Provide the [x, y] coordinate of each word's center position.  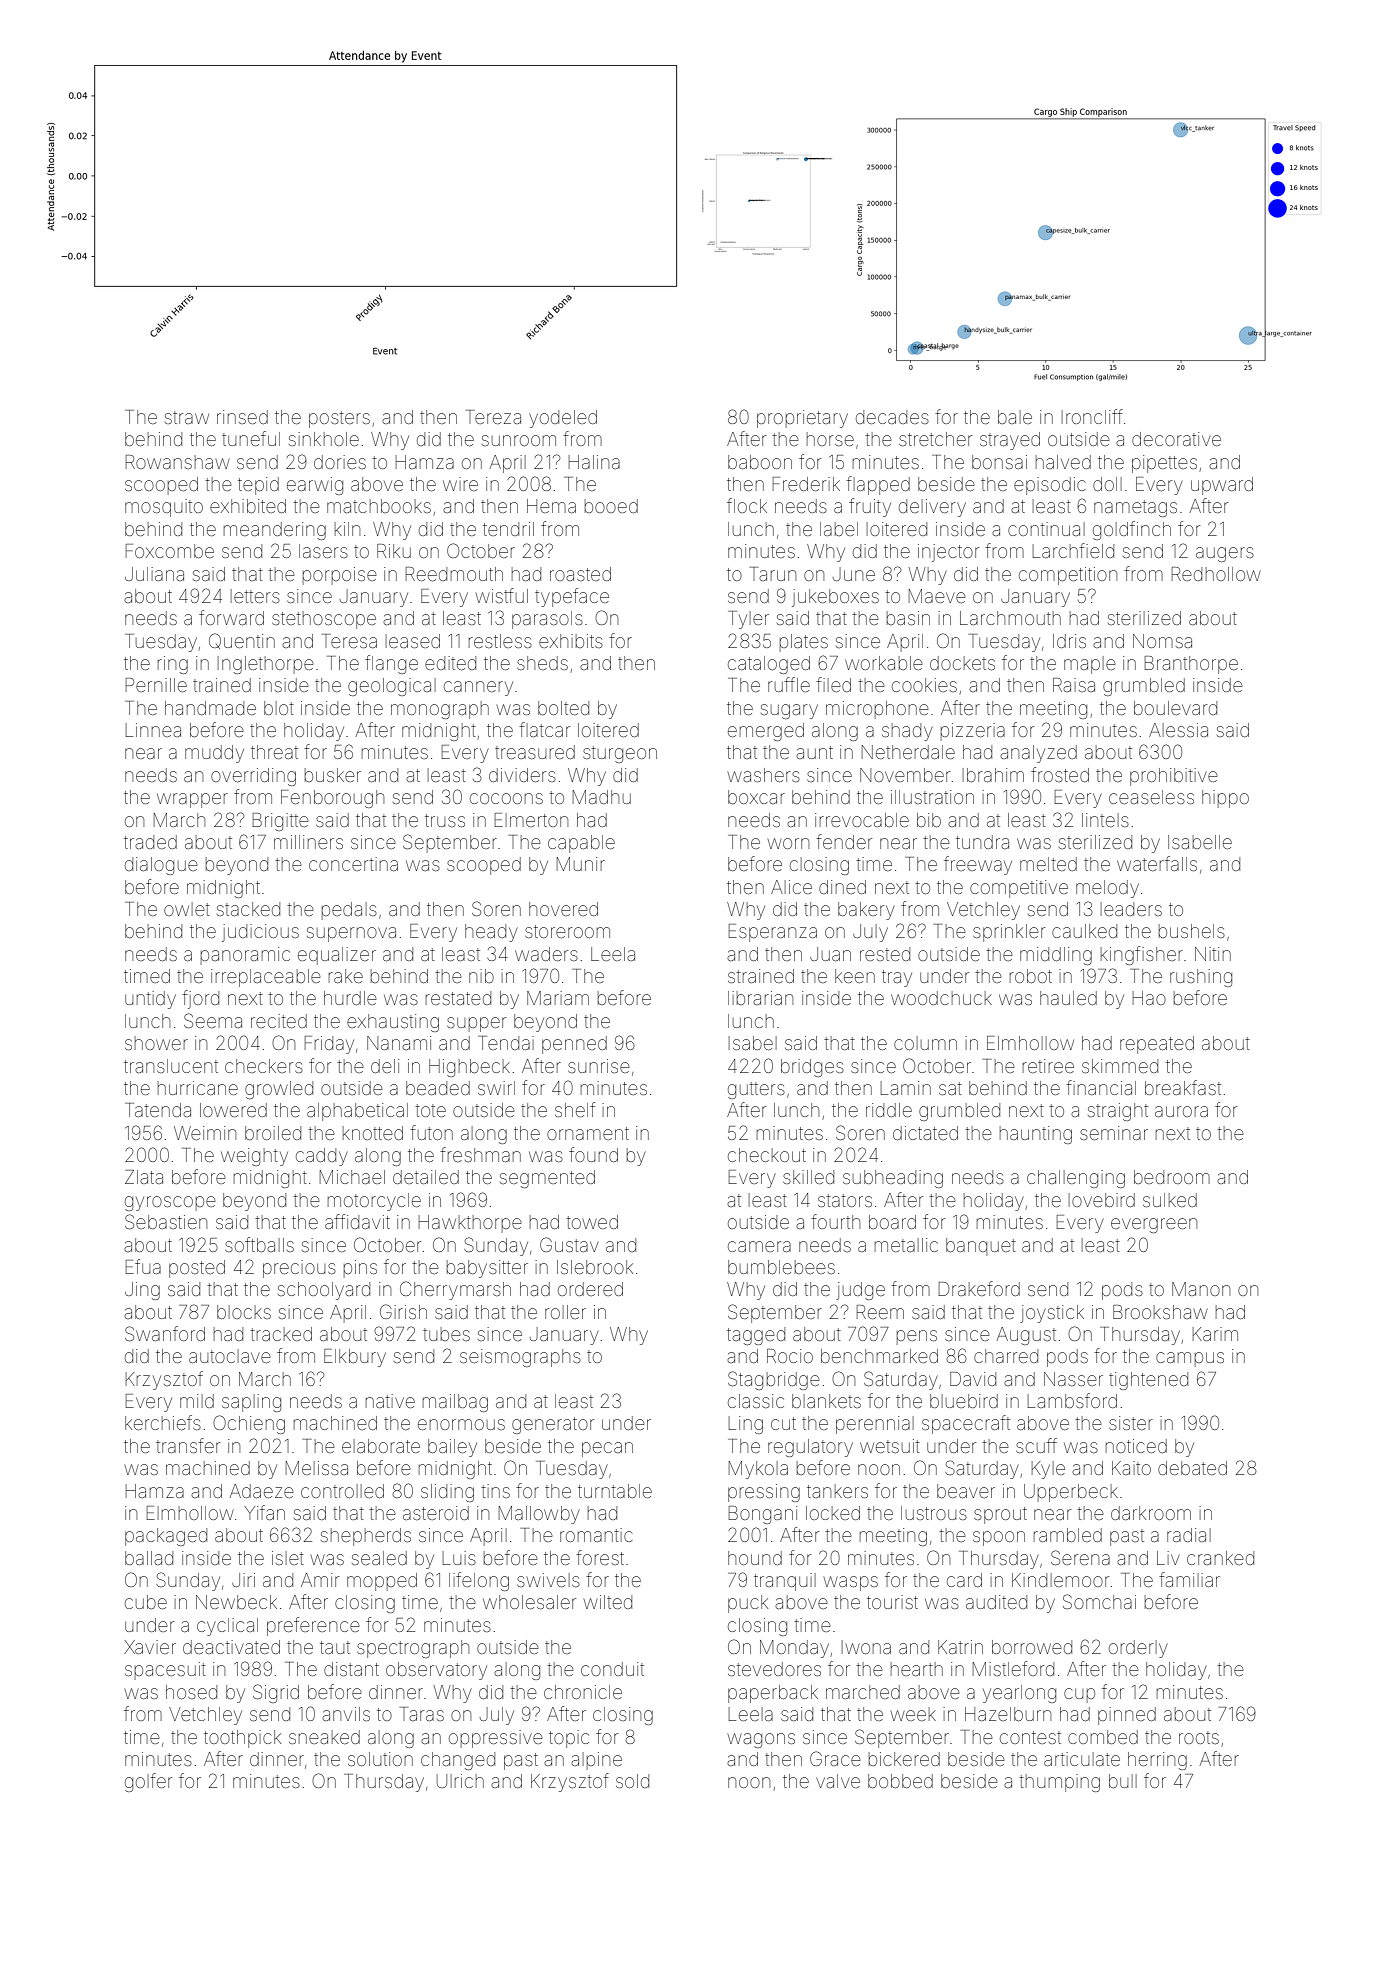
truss [445, 820]
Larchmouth [1010, 618]
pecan [607, 1449]
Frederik [806, 484]
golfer [148, 1782]
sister [1131, 1423]
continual [1046, 529]
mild [197, 1401]
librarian [760, 998]
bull [1123, 1781]
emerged [766, 732]
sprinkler [1009, 933]
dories [340, 462]
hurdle [350, 998]
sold [632, 1781]
